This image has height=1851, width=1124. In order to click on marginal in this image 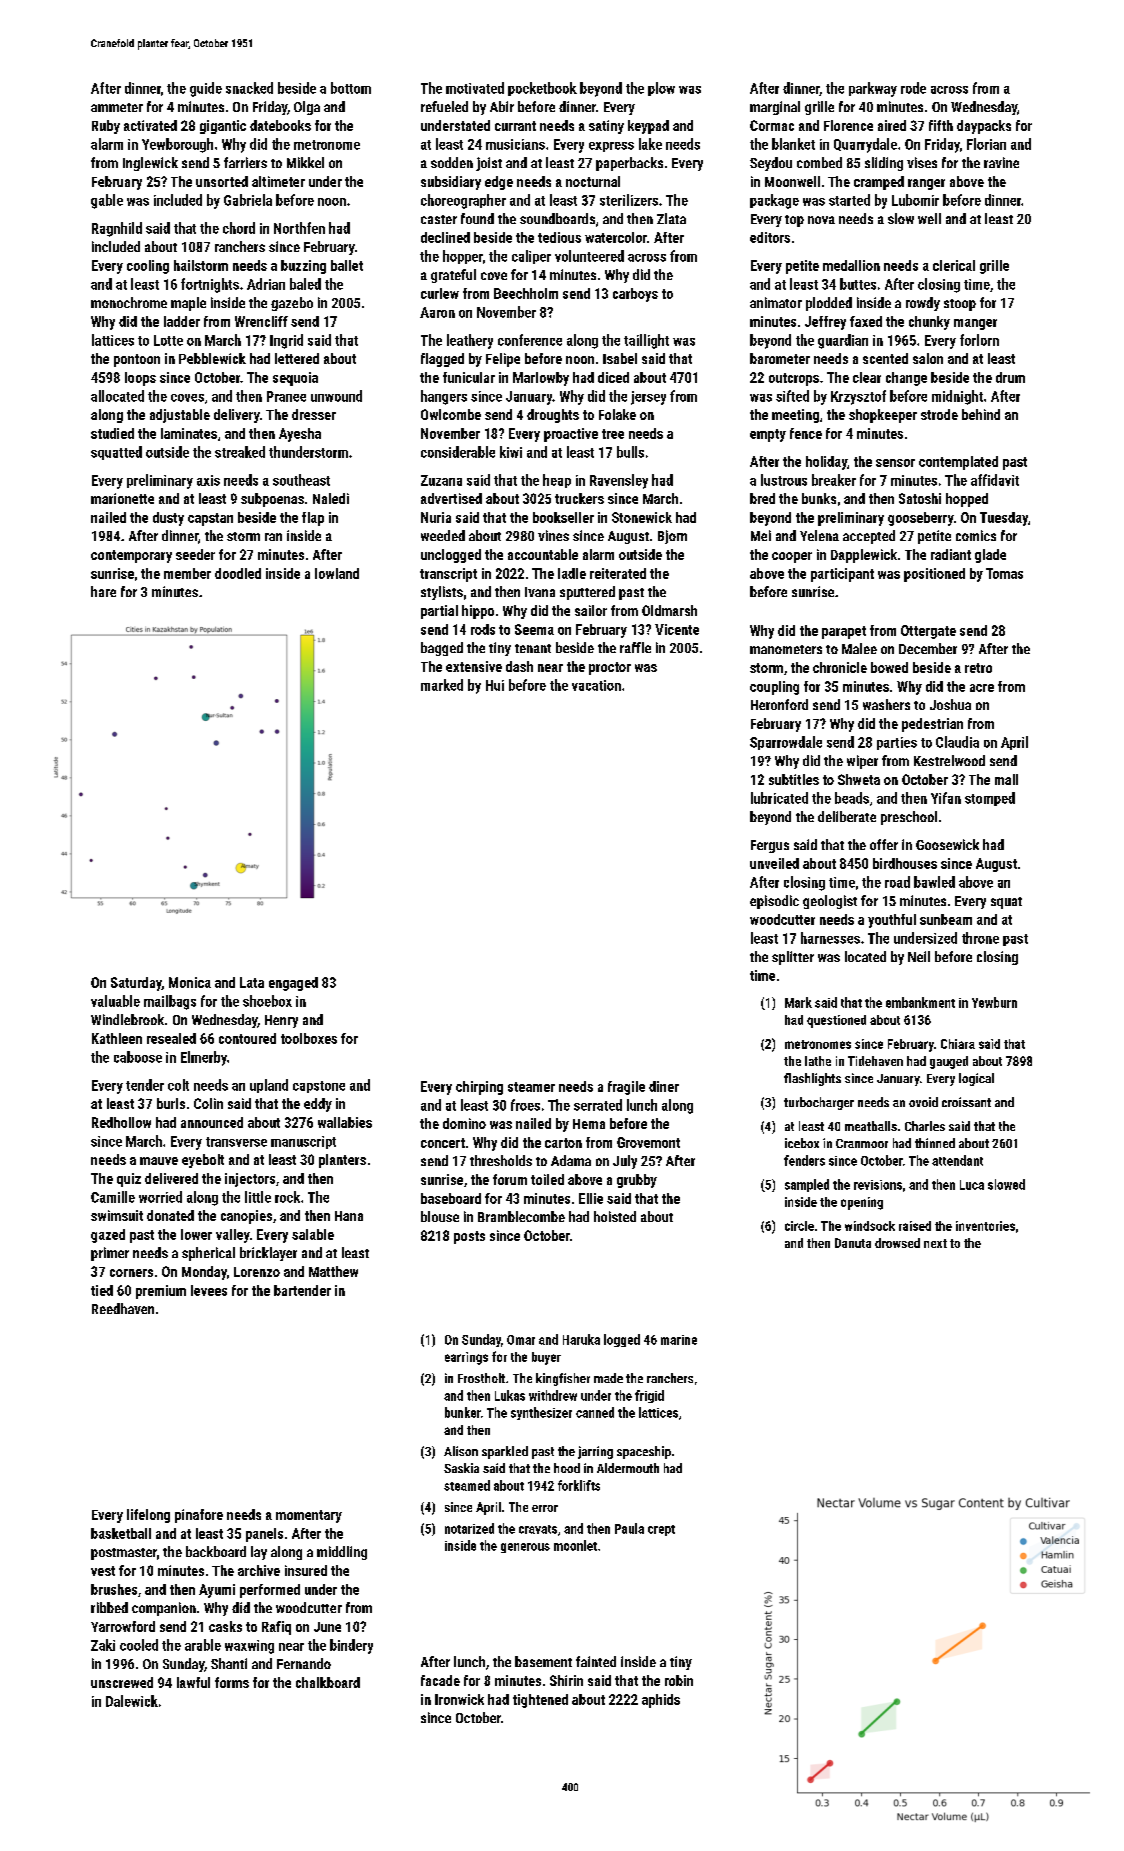, I will do `click(775, 108)`.
